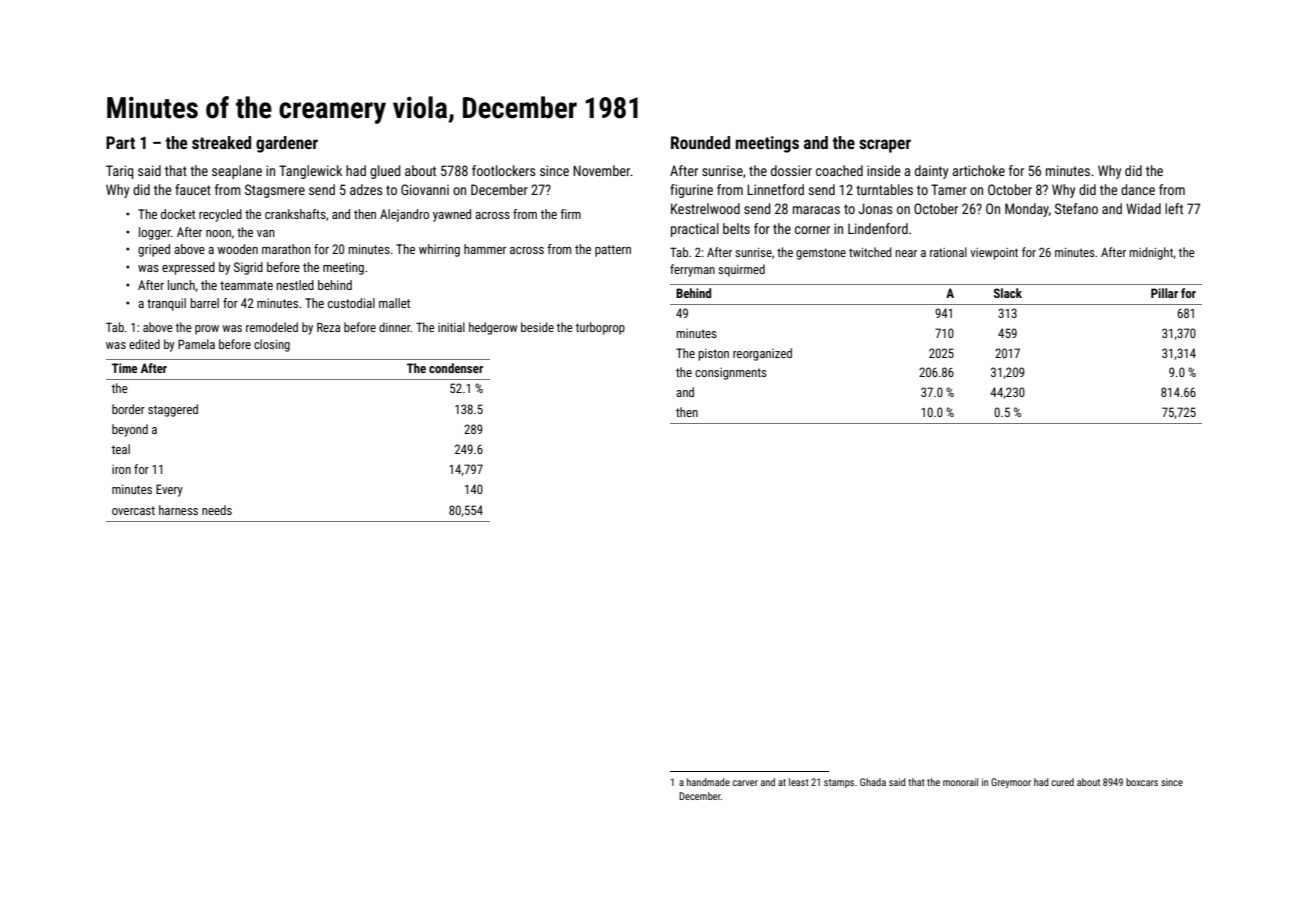  I want to click on Monday, so click(1027, 210).
